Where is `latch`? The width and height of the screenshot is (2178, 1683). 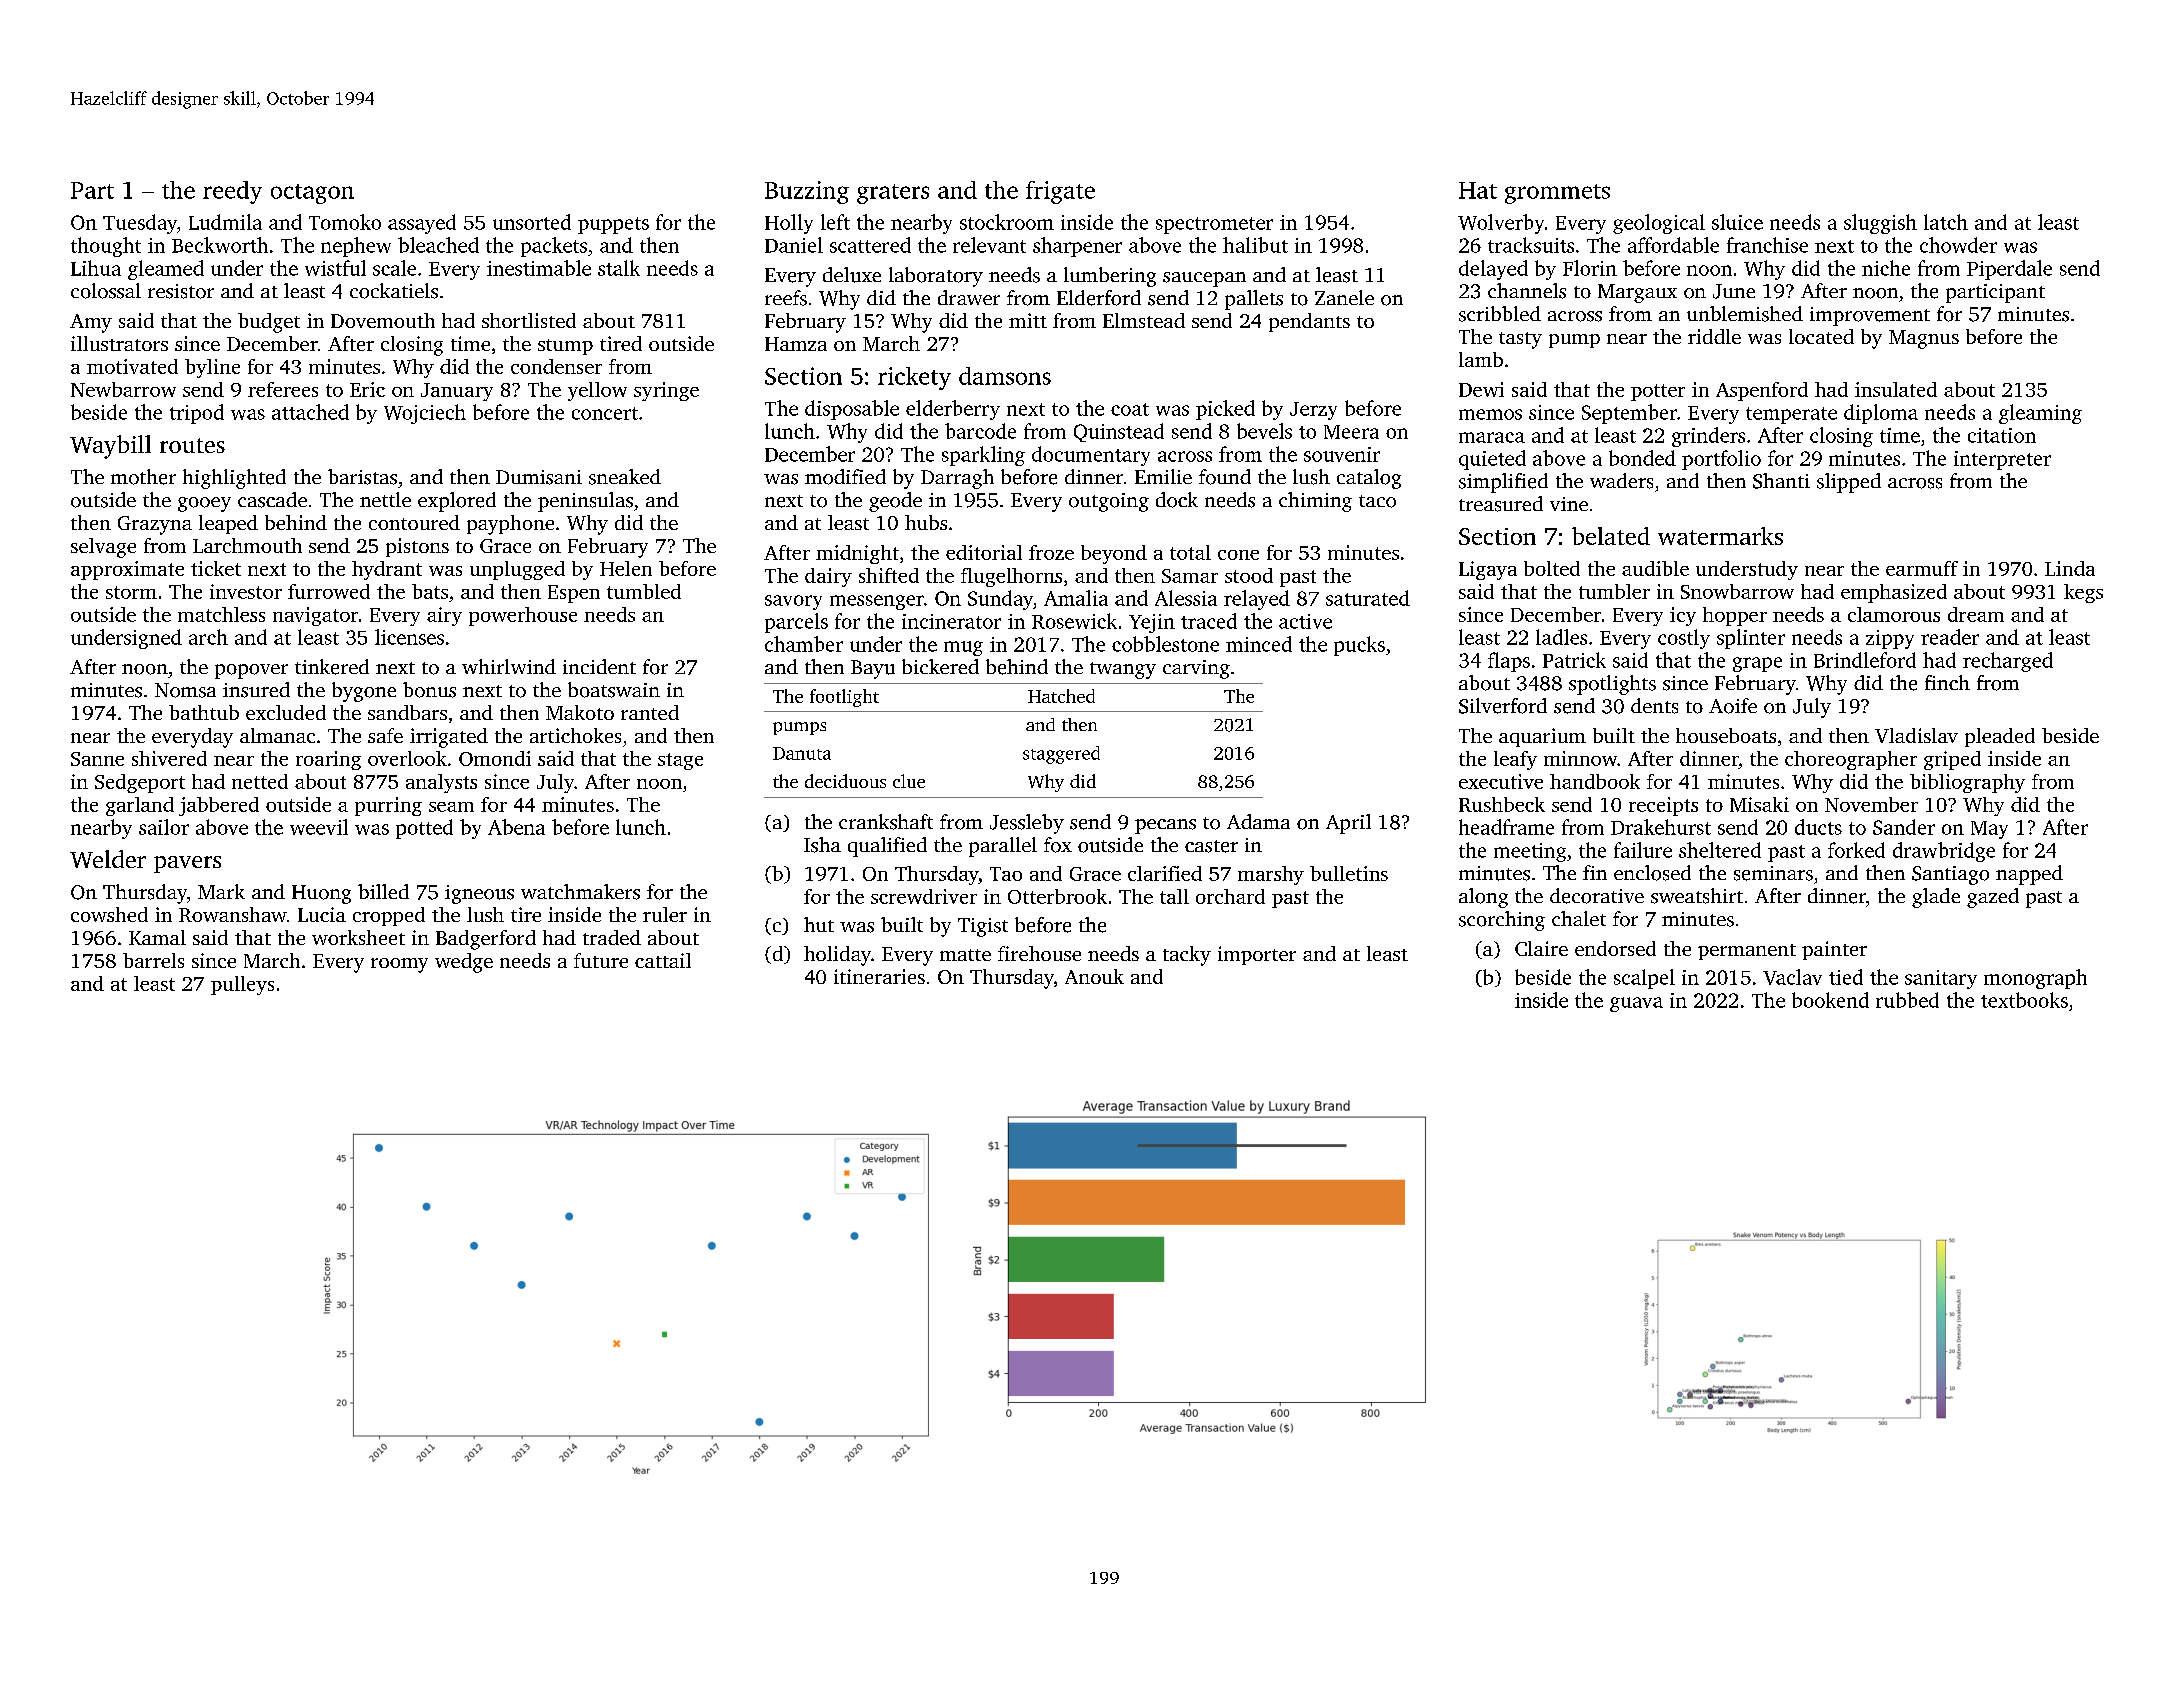 latch is located at coordinates (1946, 222).
